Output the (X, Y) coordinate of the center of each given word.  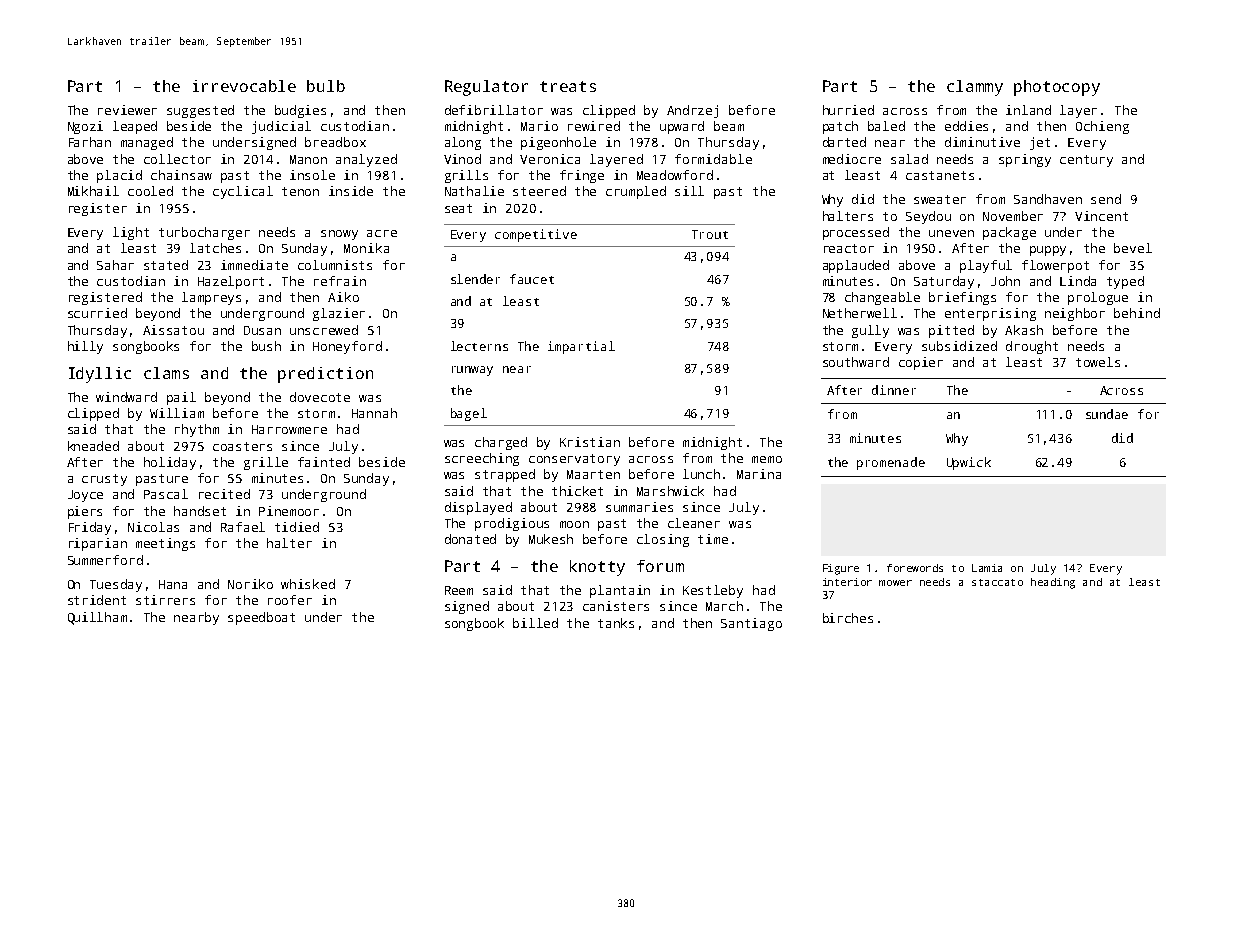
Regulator (486, 88)
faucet (532, 279)
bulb (326, 86)
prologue (1098, 298)
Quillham (97, 618)
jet (1040, 143)
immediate (254, 265)
